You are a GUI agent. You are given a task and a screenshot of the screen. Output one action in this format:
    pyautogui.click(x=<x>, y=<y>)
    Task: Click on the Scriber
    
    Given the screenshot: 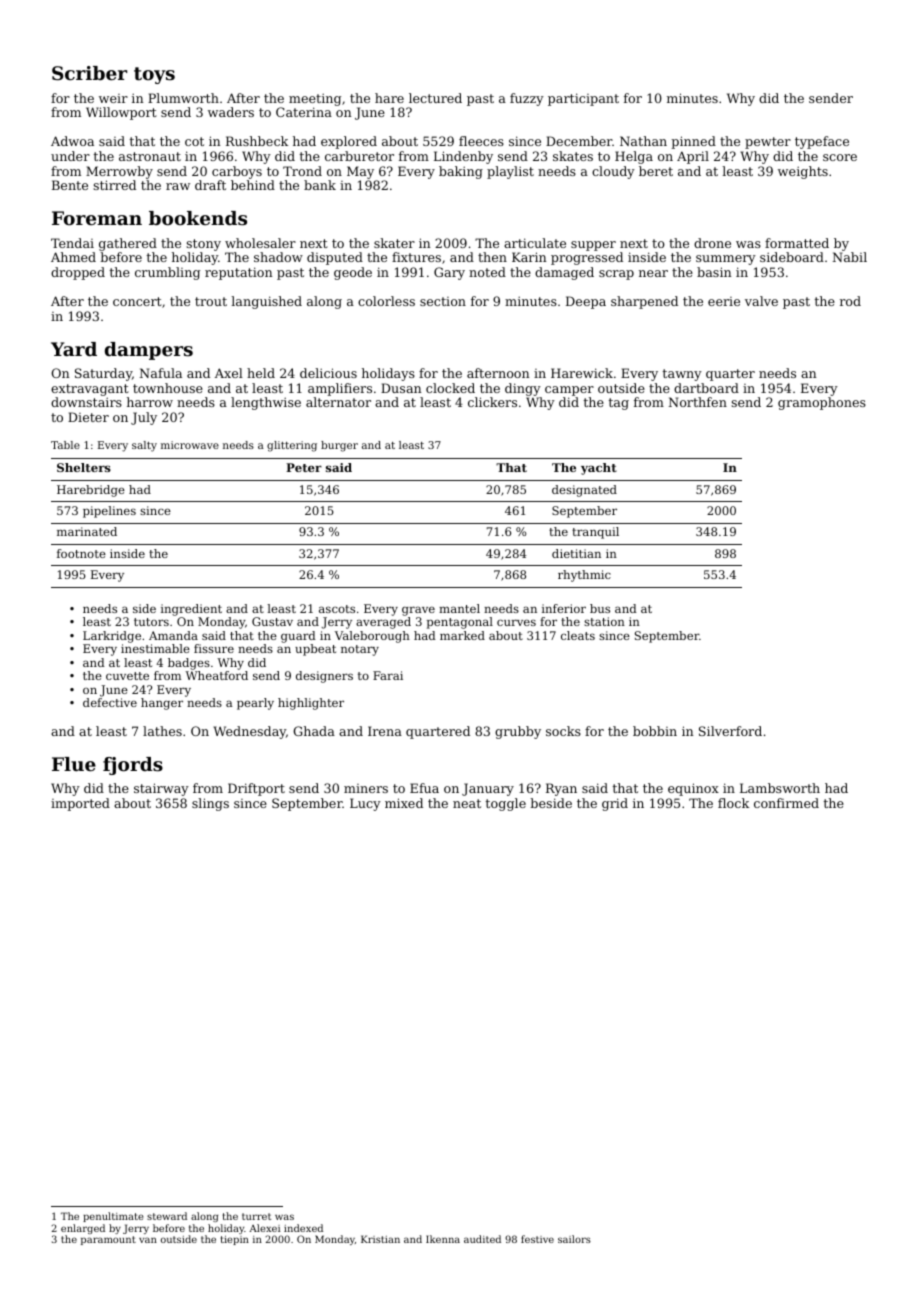 What is the action you would take?
    pyautogui.click(x=89, y=73)
